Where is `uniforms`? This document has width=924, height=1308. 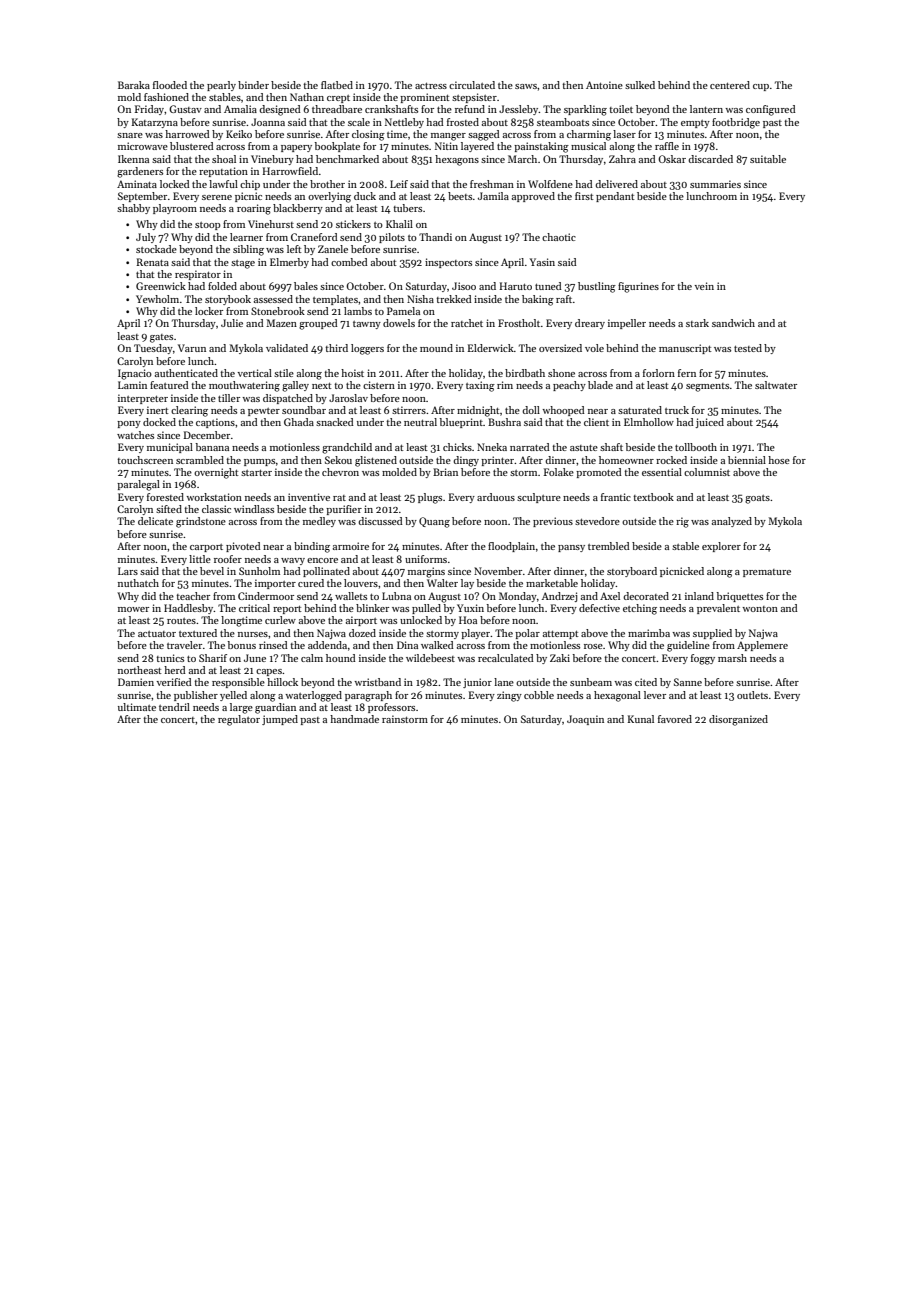
uniforms is located at coordinates (426, 559).
